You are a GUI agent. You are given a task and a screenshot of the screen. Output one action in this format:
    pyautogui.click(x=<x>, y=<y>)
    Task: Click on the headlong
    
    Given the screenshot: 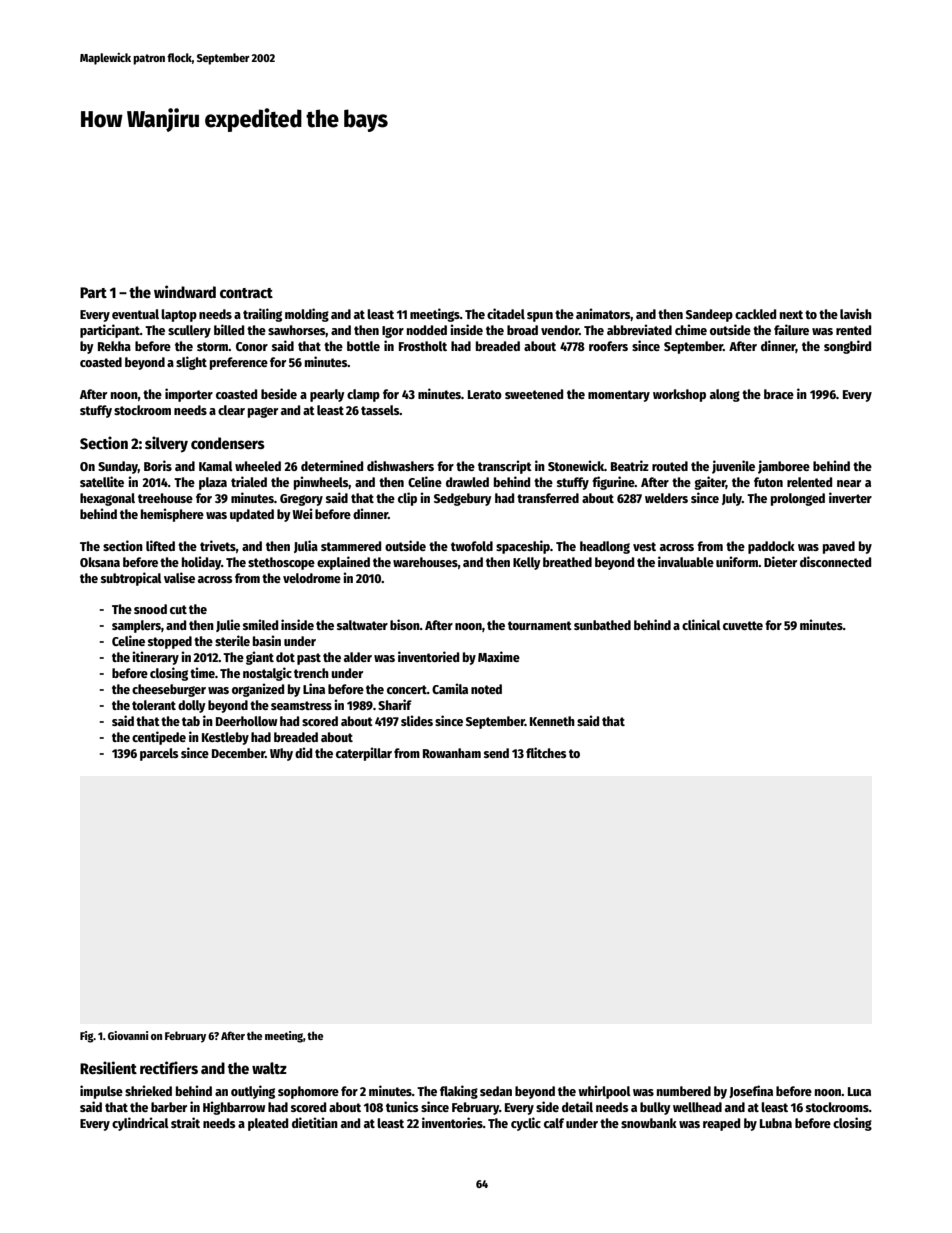 What is the action you would take?
    pyautogui.click(x=605, y=547)
